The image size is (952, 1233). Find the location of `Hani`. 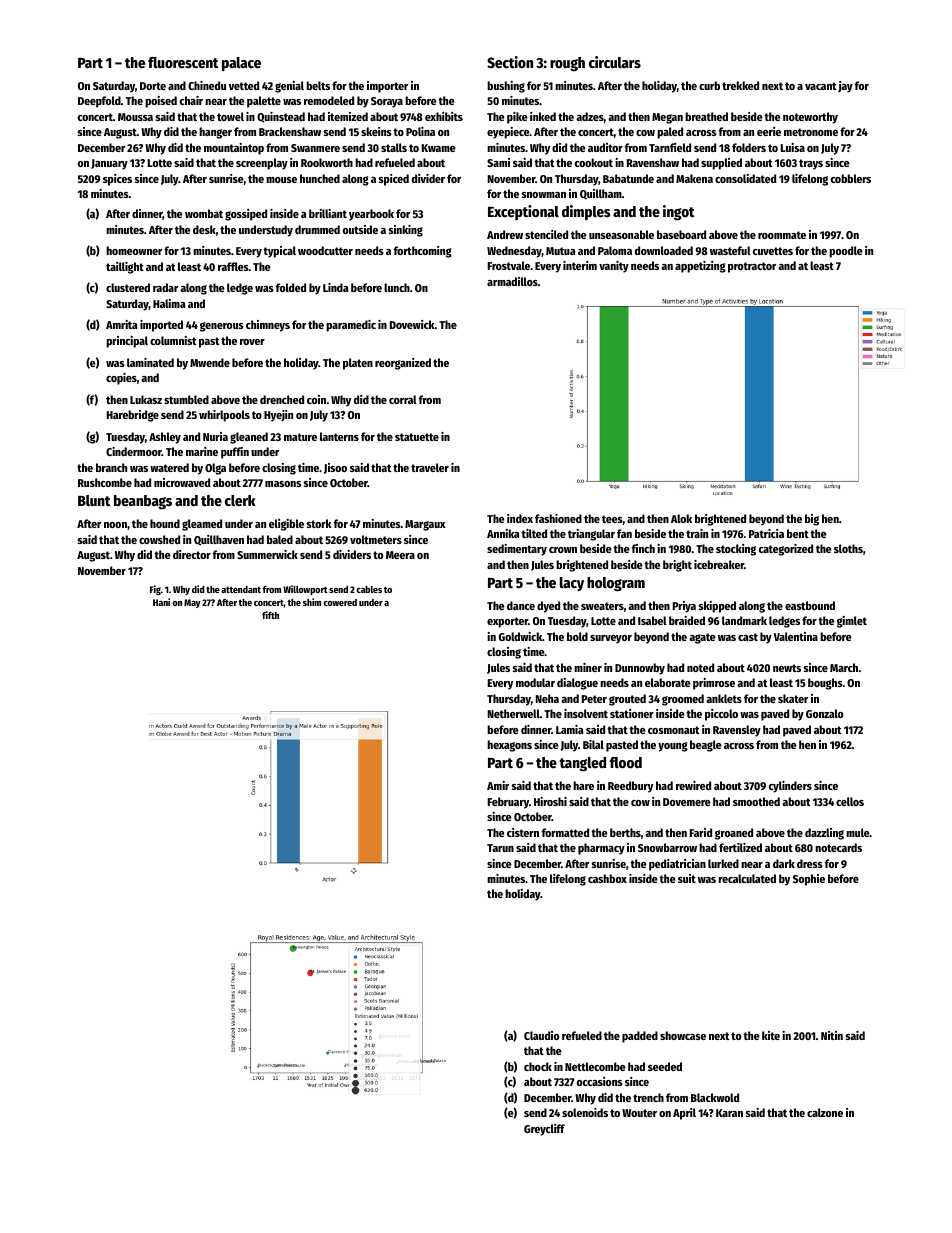

Hani is located at coordinates (161, 602).
